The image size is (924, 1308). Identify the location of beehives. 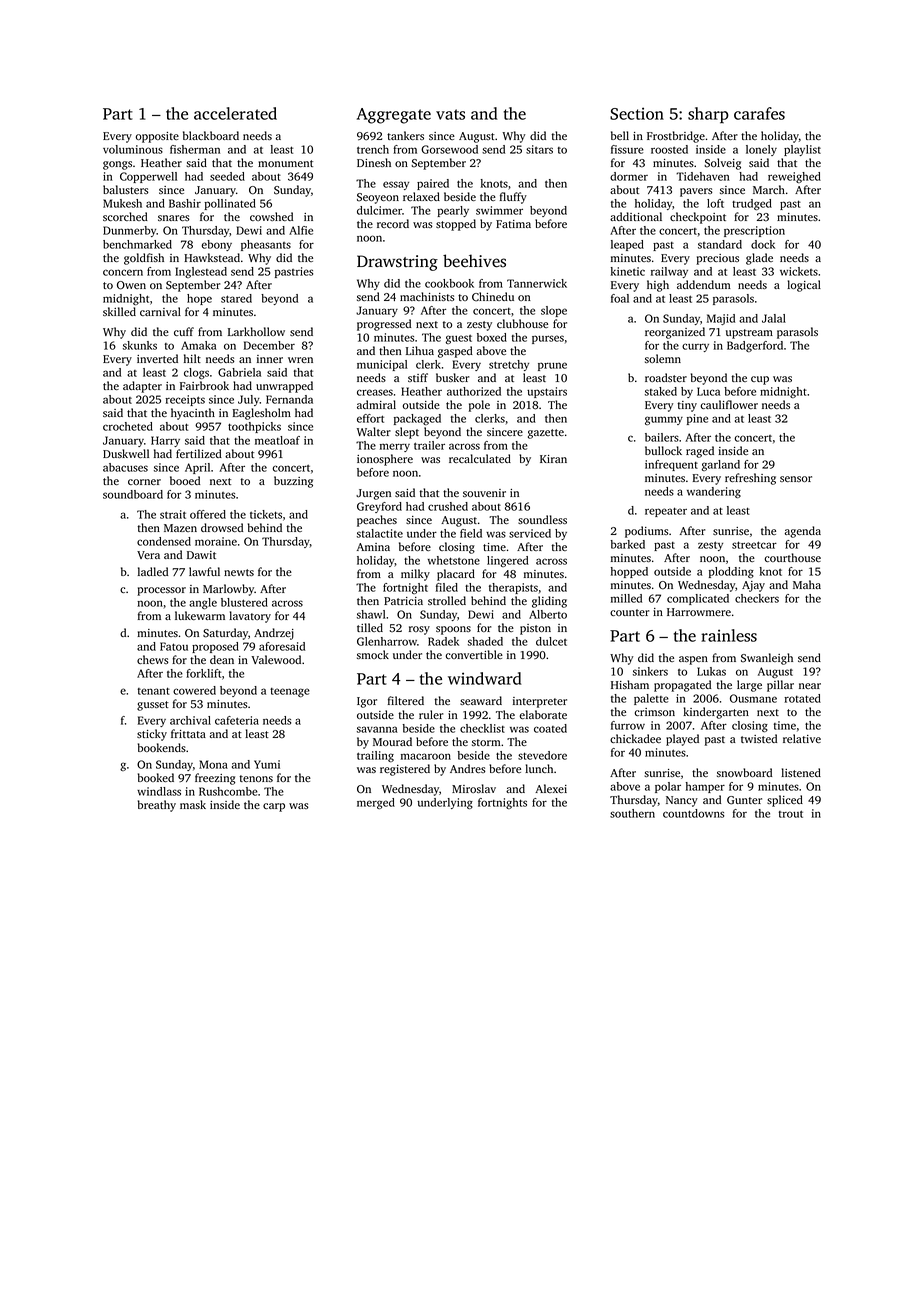
(474, 261).
